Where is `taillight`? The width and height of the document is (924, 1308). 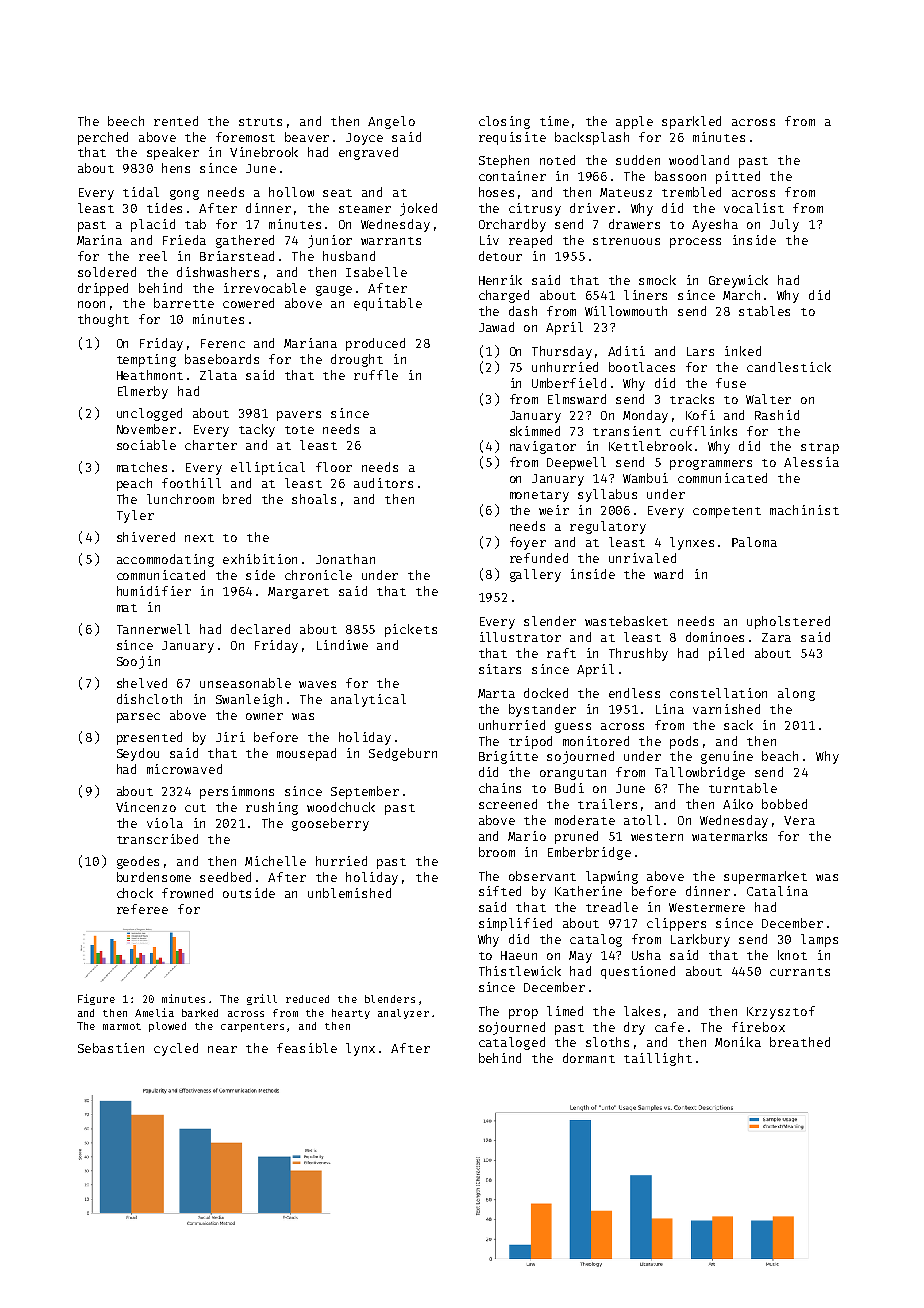
taillight is located at coordinates (658, 1059).
